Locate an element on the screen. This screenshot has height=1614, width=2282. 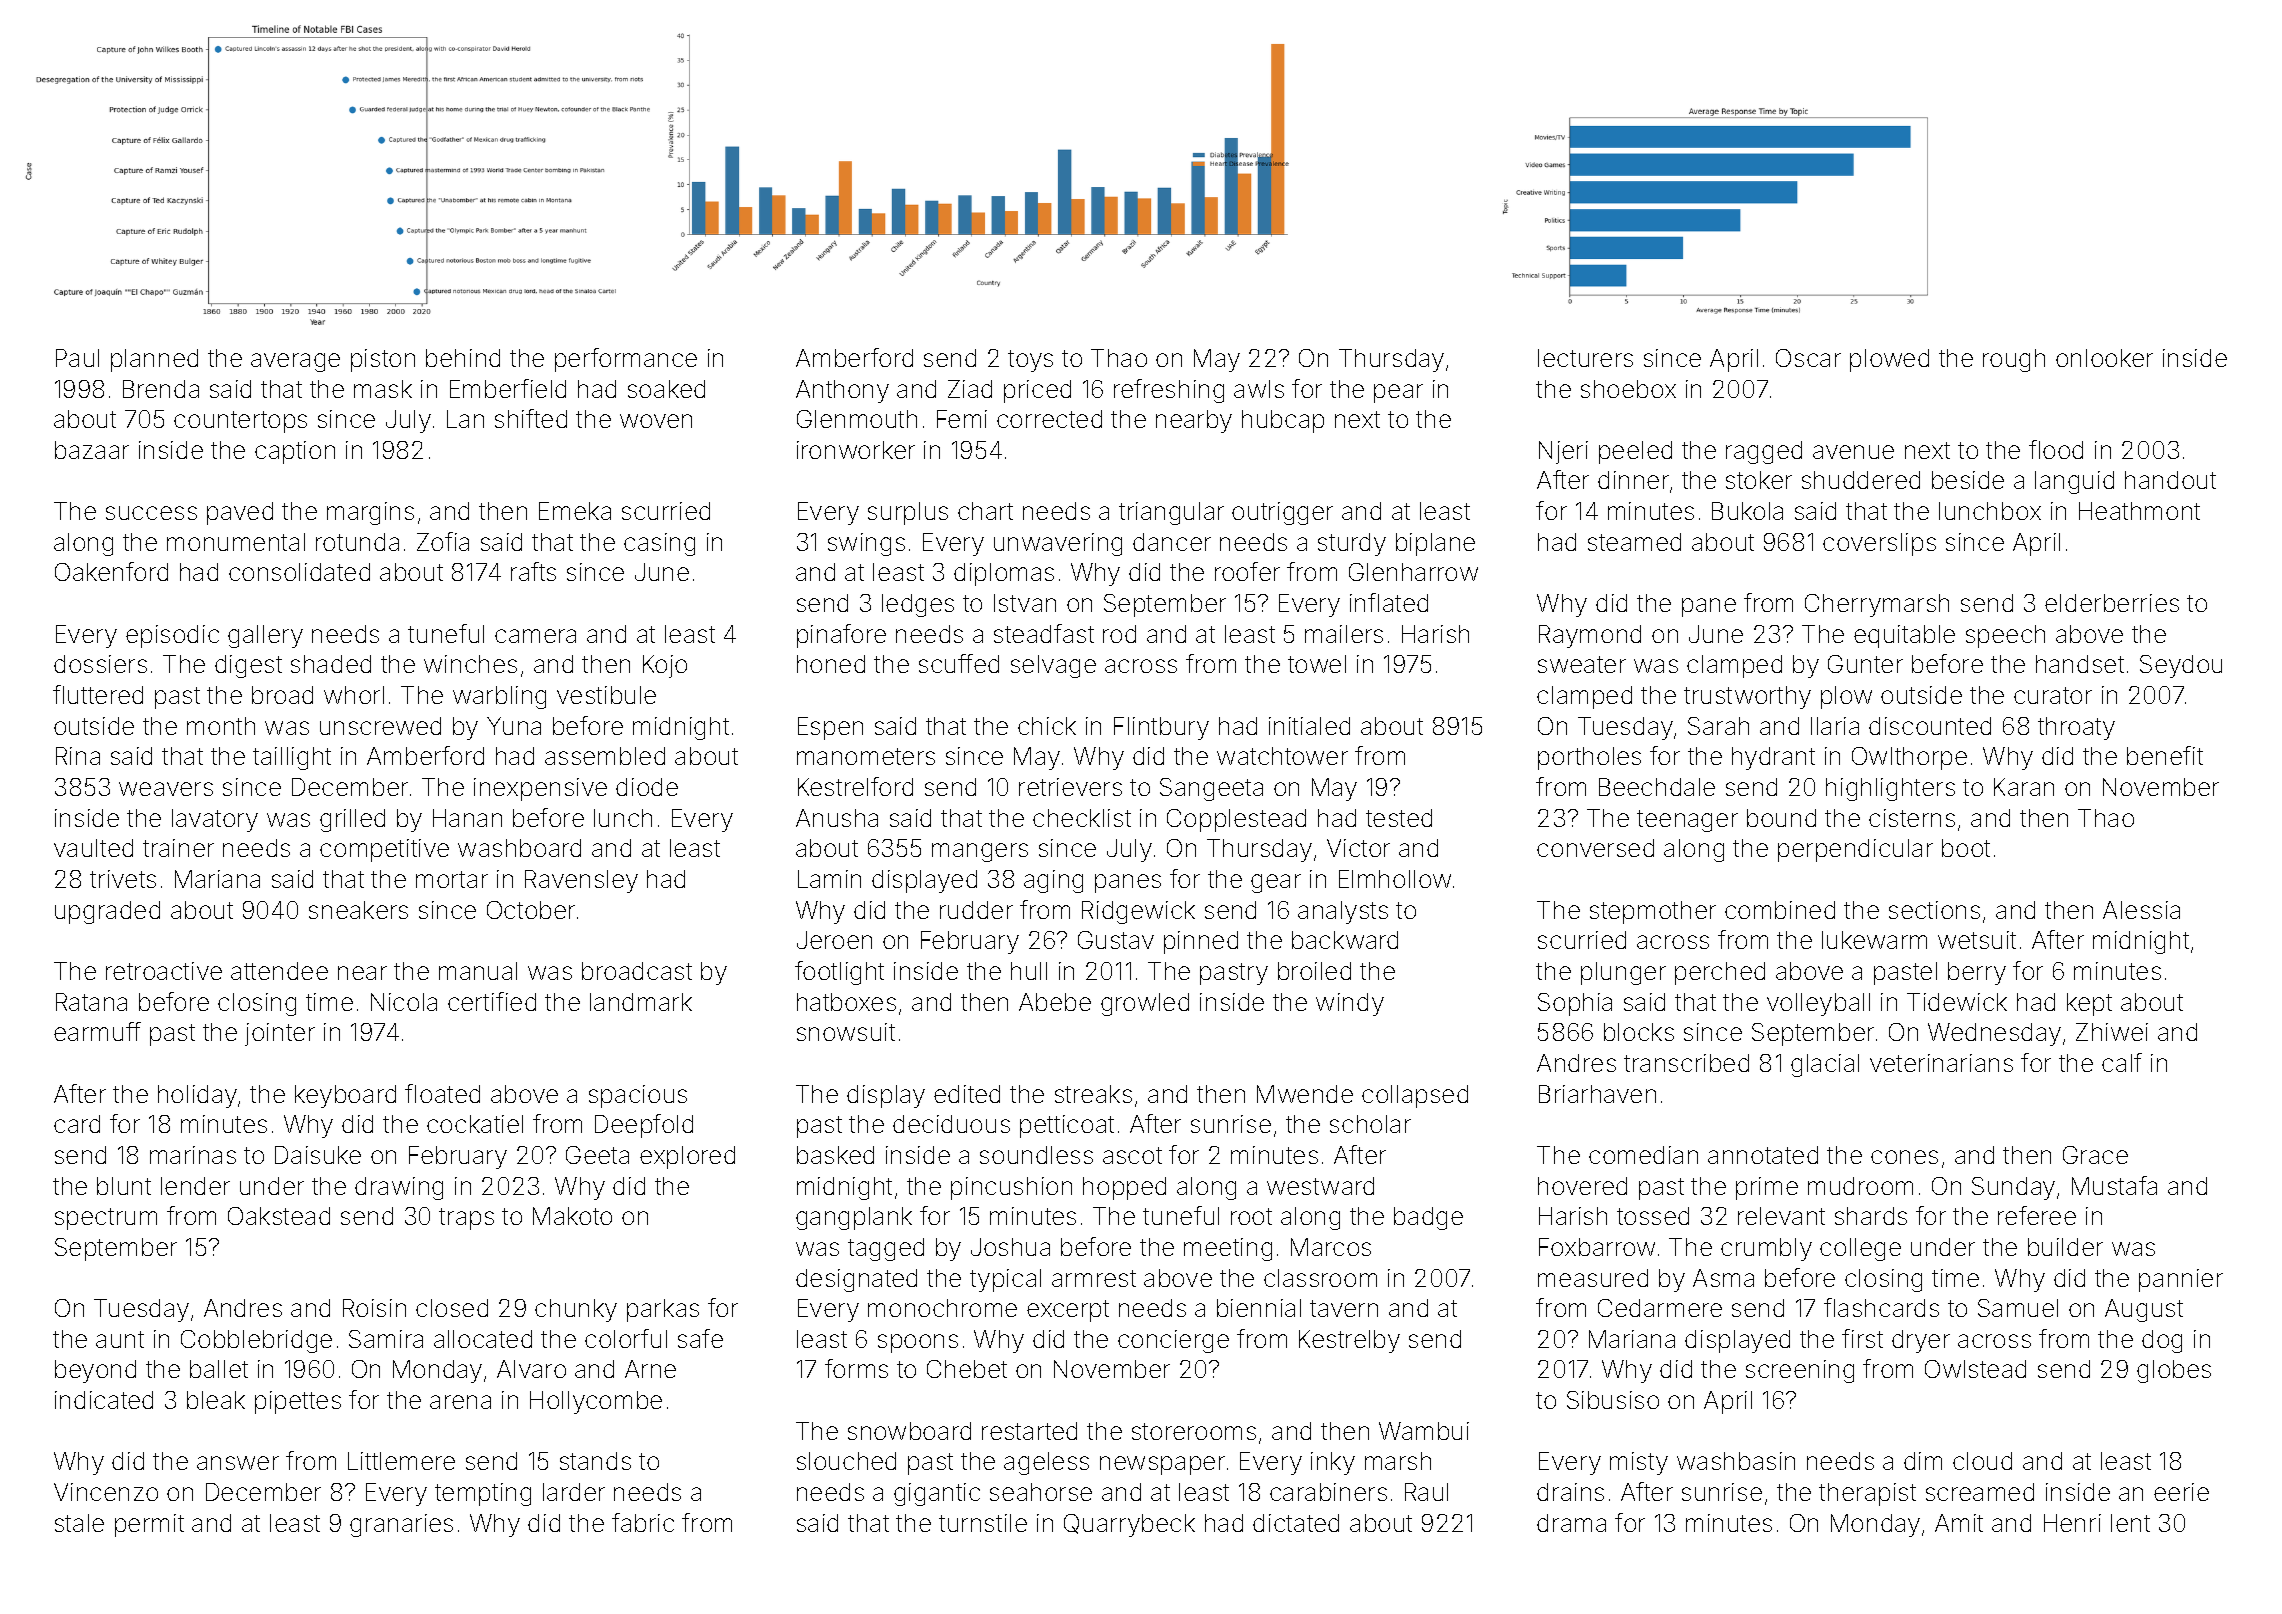
windy is located at coordinates (1350, 1004).
